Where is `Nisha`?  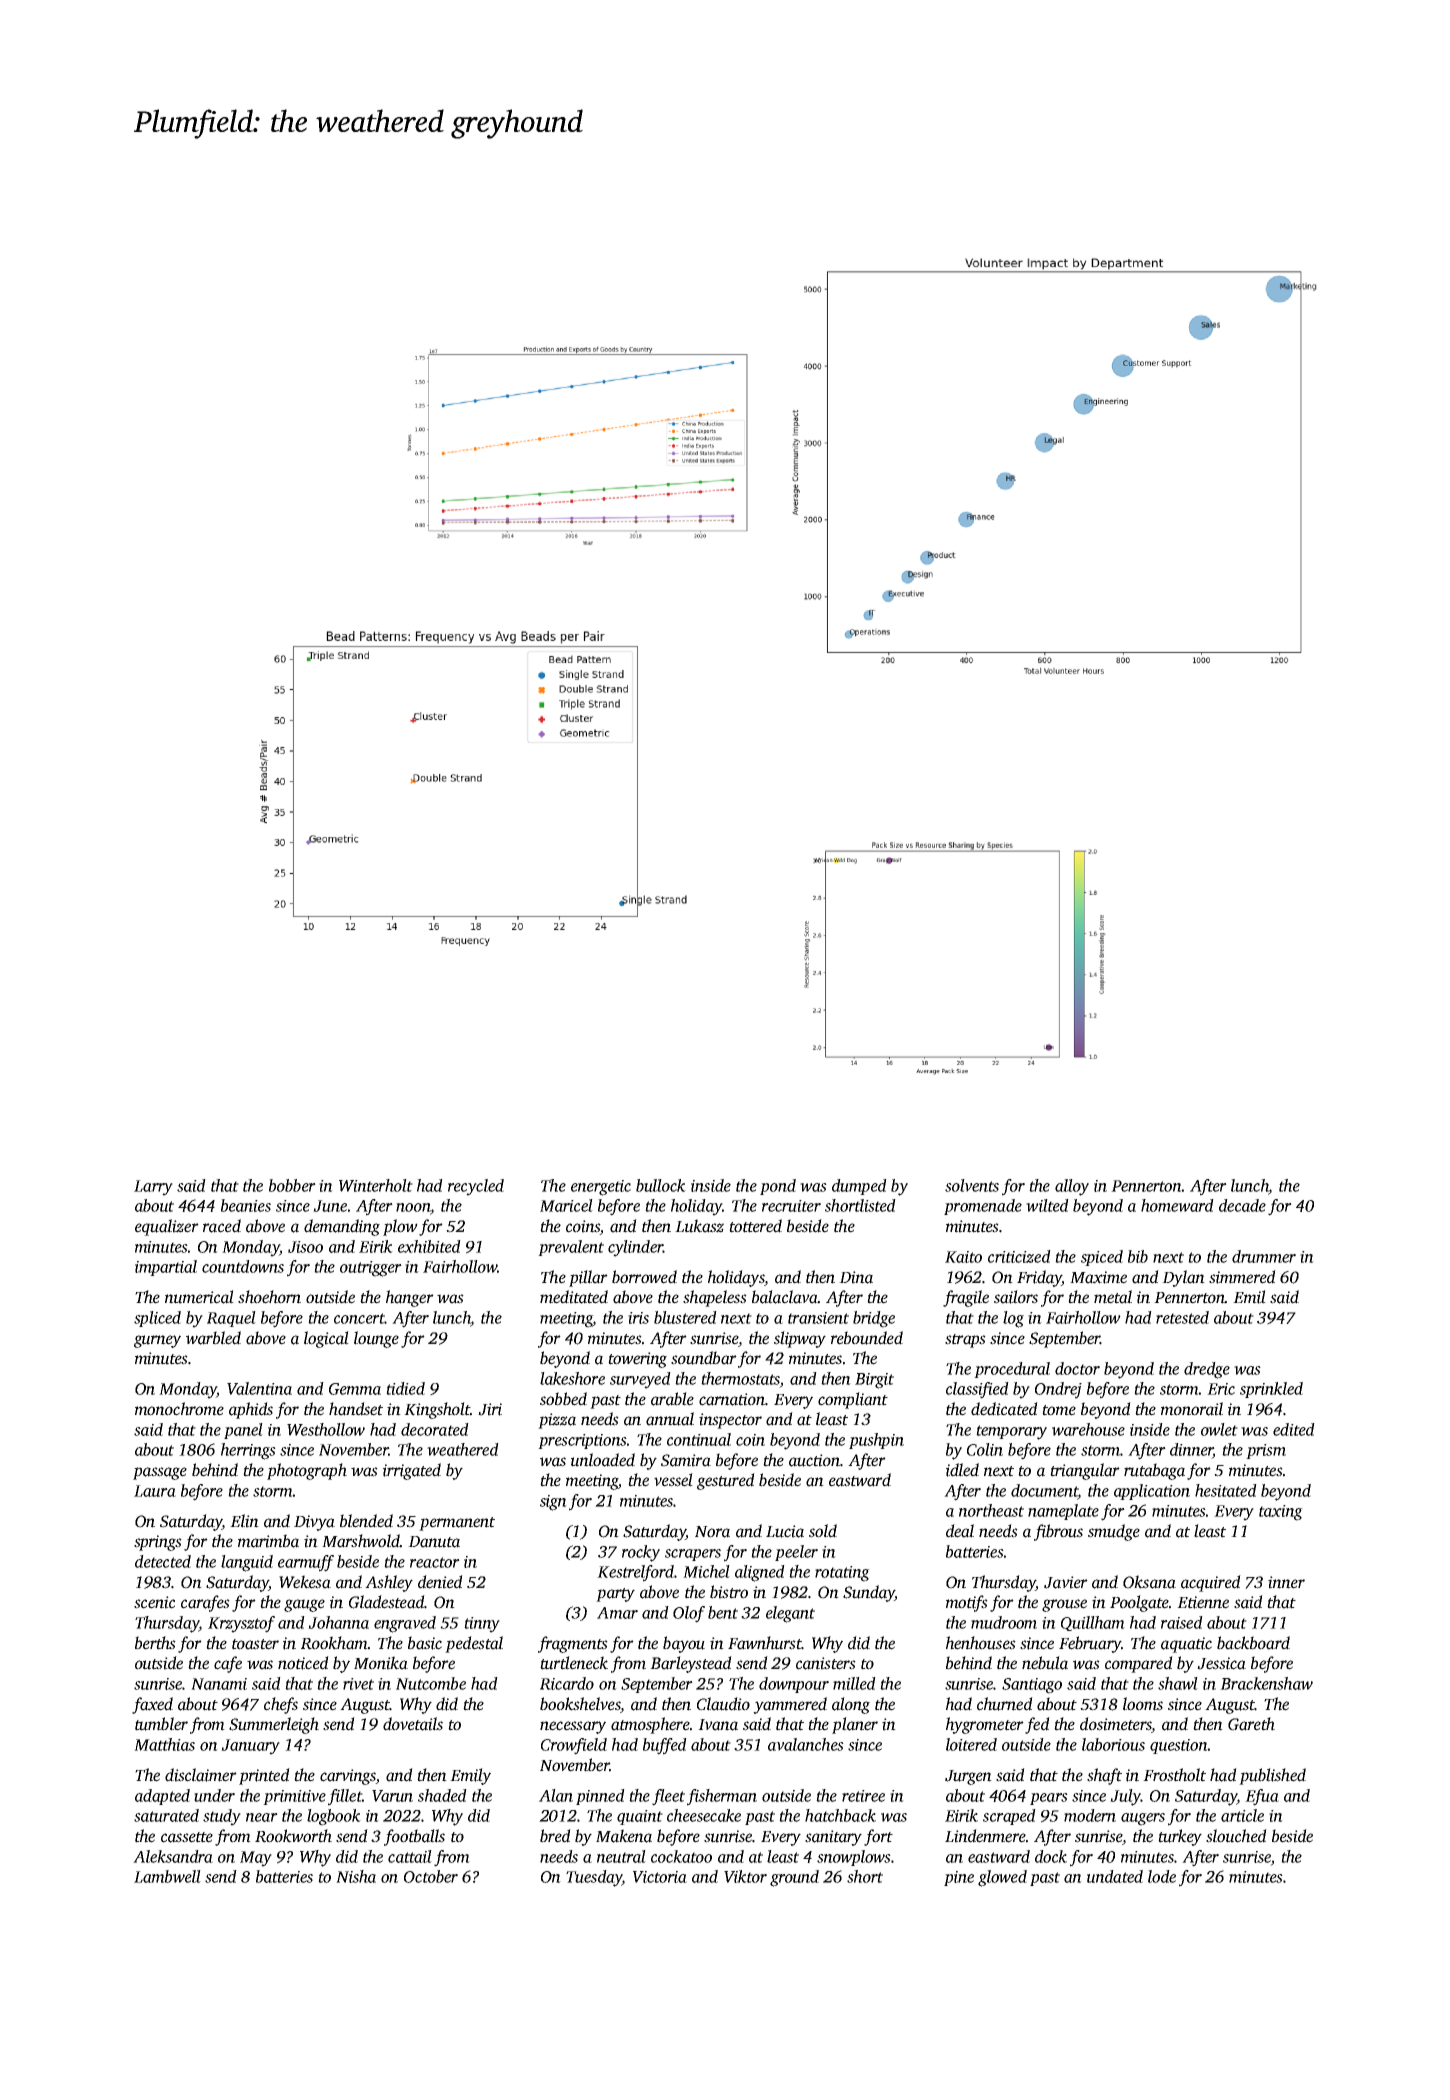
Nisha is located at coordinates (356, 1876).
